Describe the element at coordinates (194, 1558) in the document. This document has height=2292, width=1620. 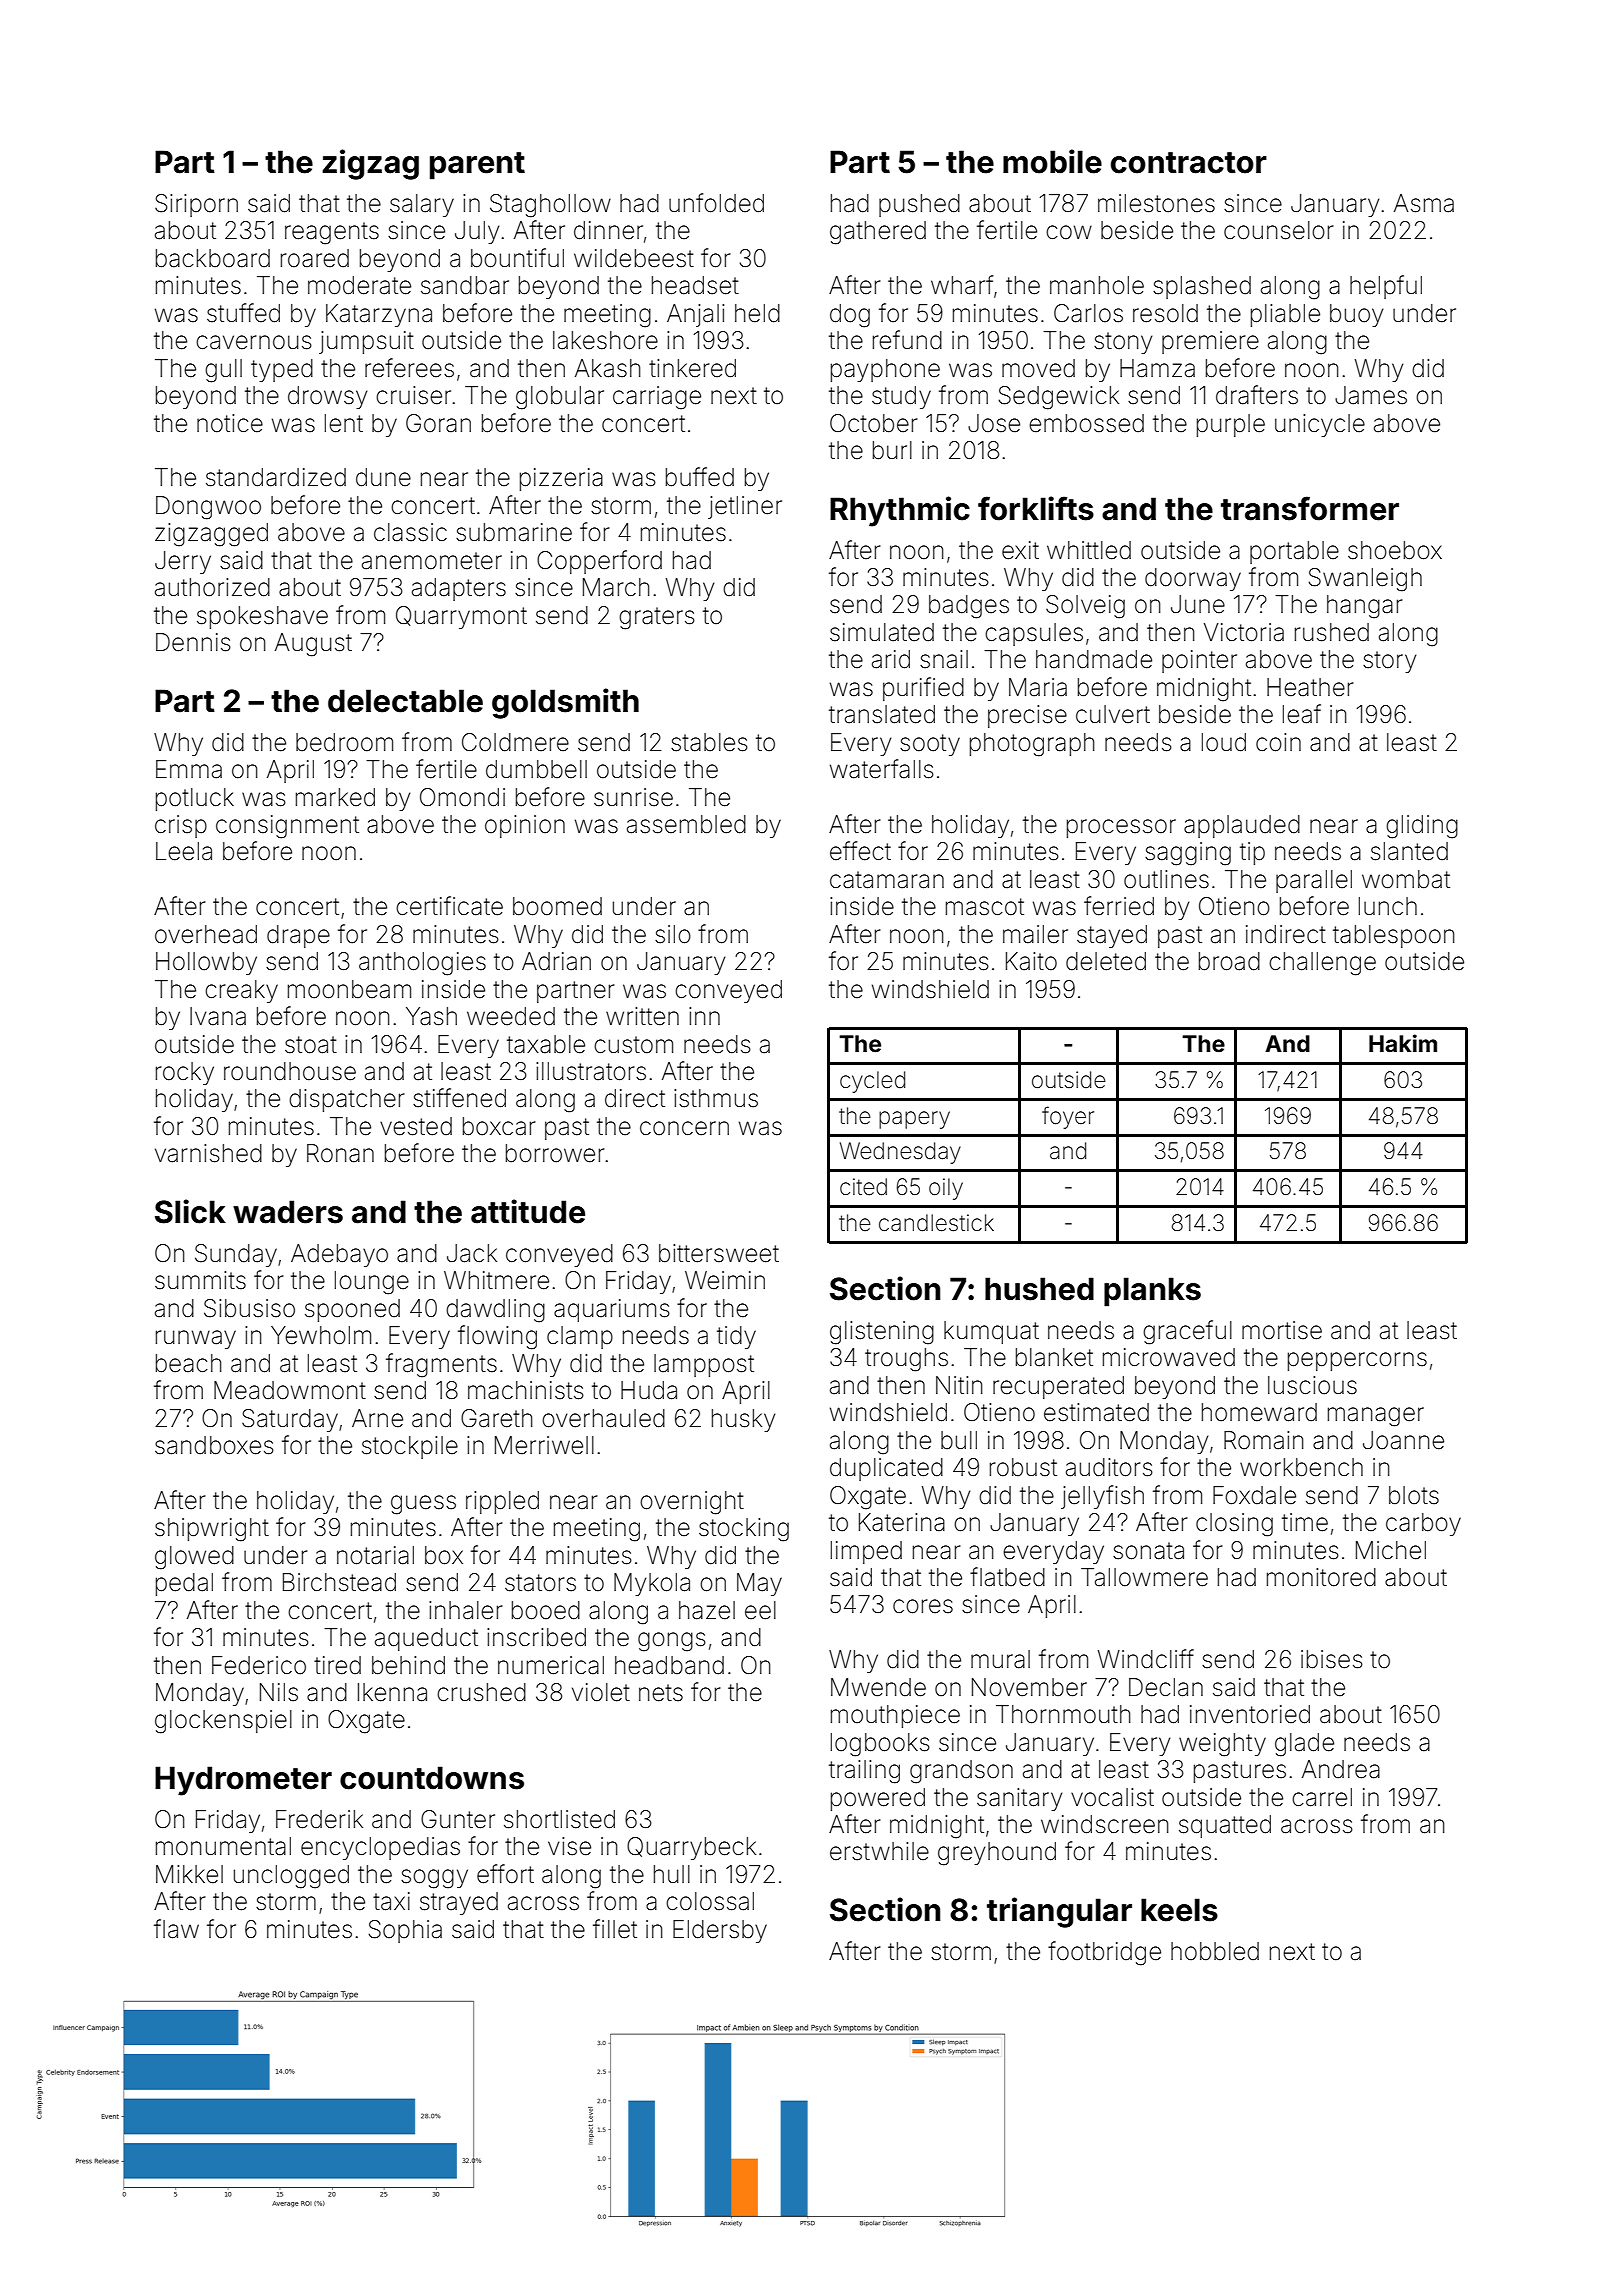
I see `glowed` at that location.
